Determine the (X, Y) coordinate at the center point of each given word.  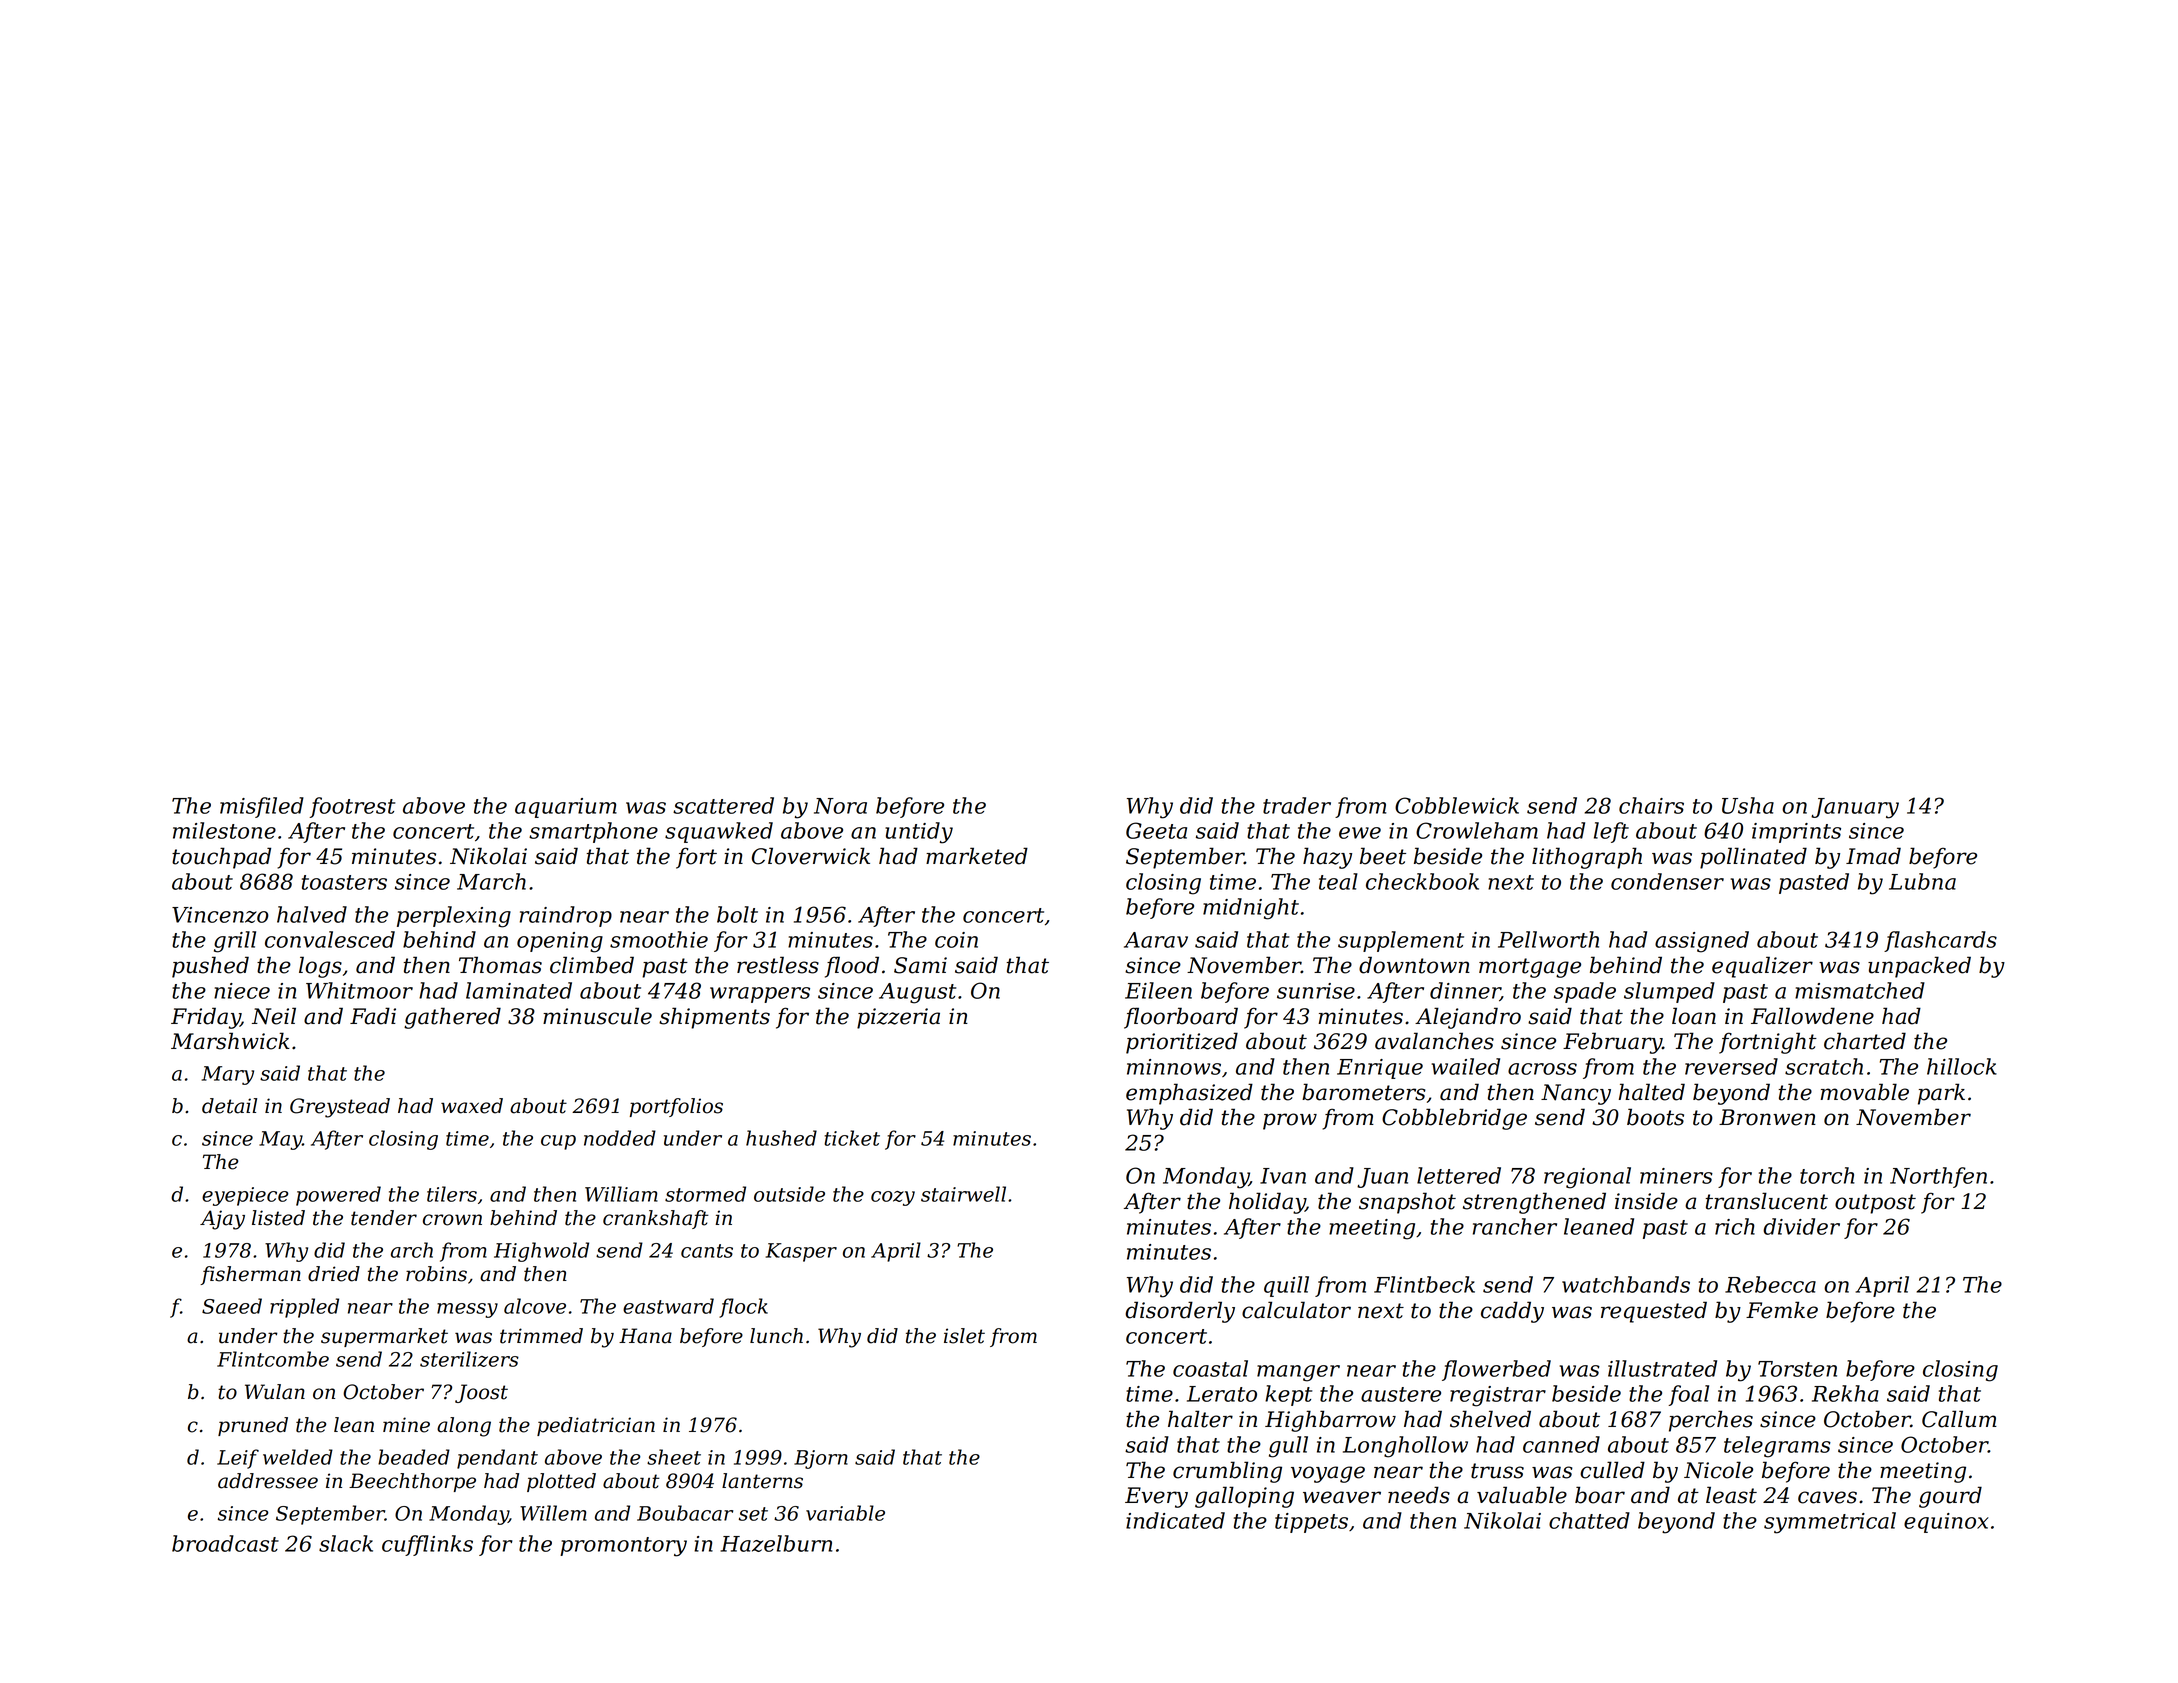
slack (346, 1543)
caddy (1512, 1312)
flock (743, 1308)
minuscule (597, 1016)
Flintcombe (273, 1359)
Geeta (1156, 830)
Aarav (1156, 940)
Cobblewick (1457, 805)
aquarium (566, 808)
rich (1735, 1226)
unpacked (1919, 967)
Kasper (801, 1252)
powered (338, 1196)
